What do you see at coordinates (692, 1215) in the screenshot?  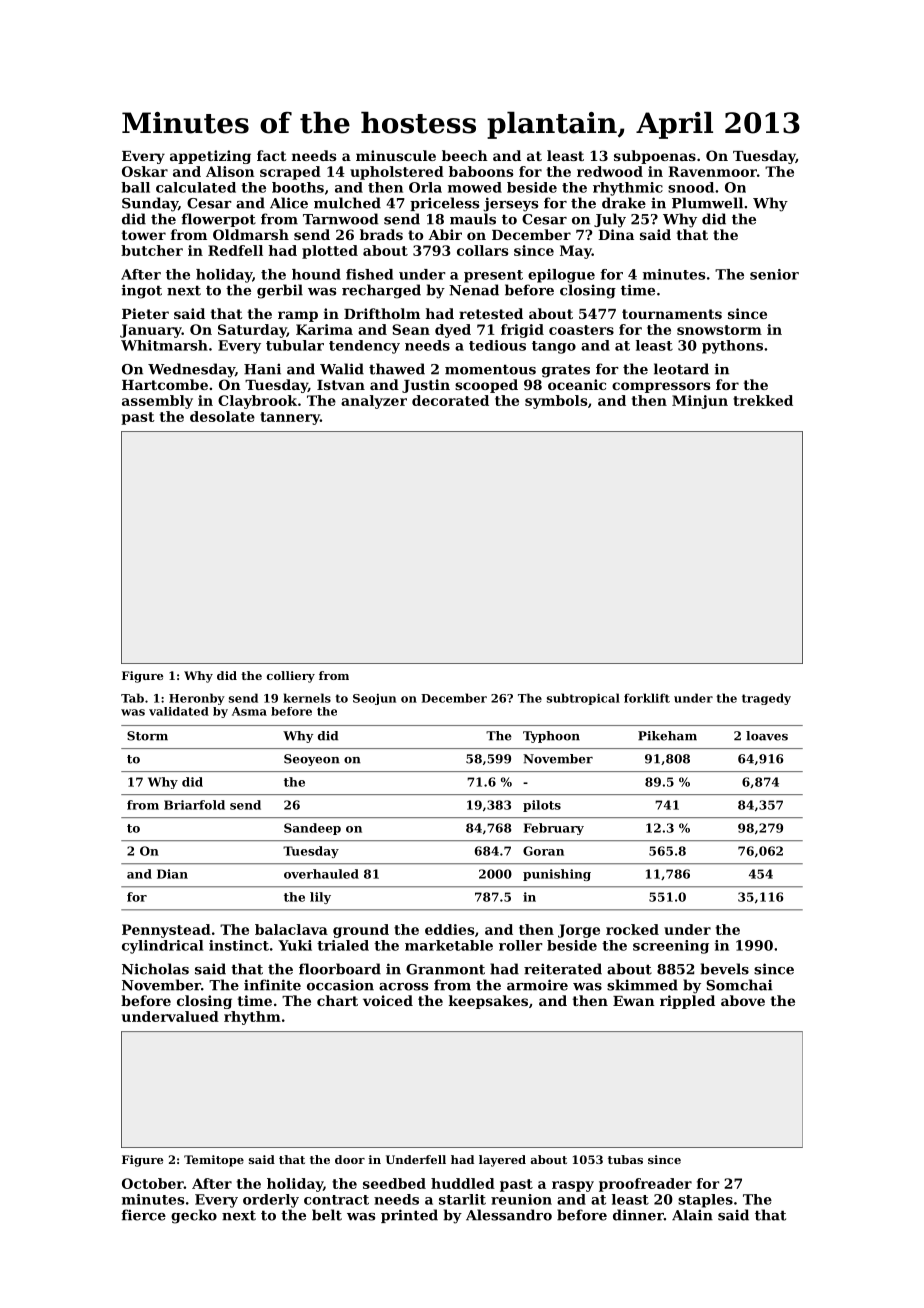 I see `Alain` at bounding box center [692, 1215].
